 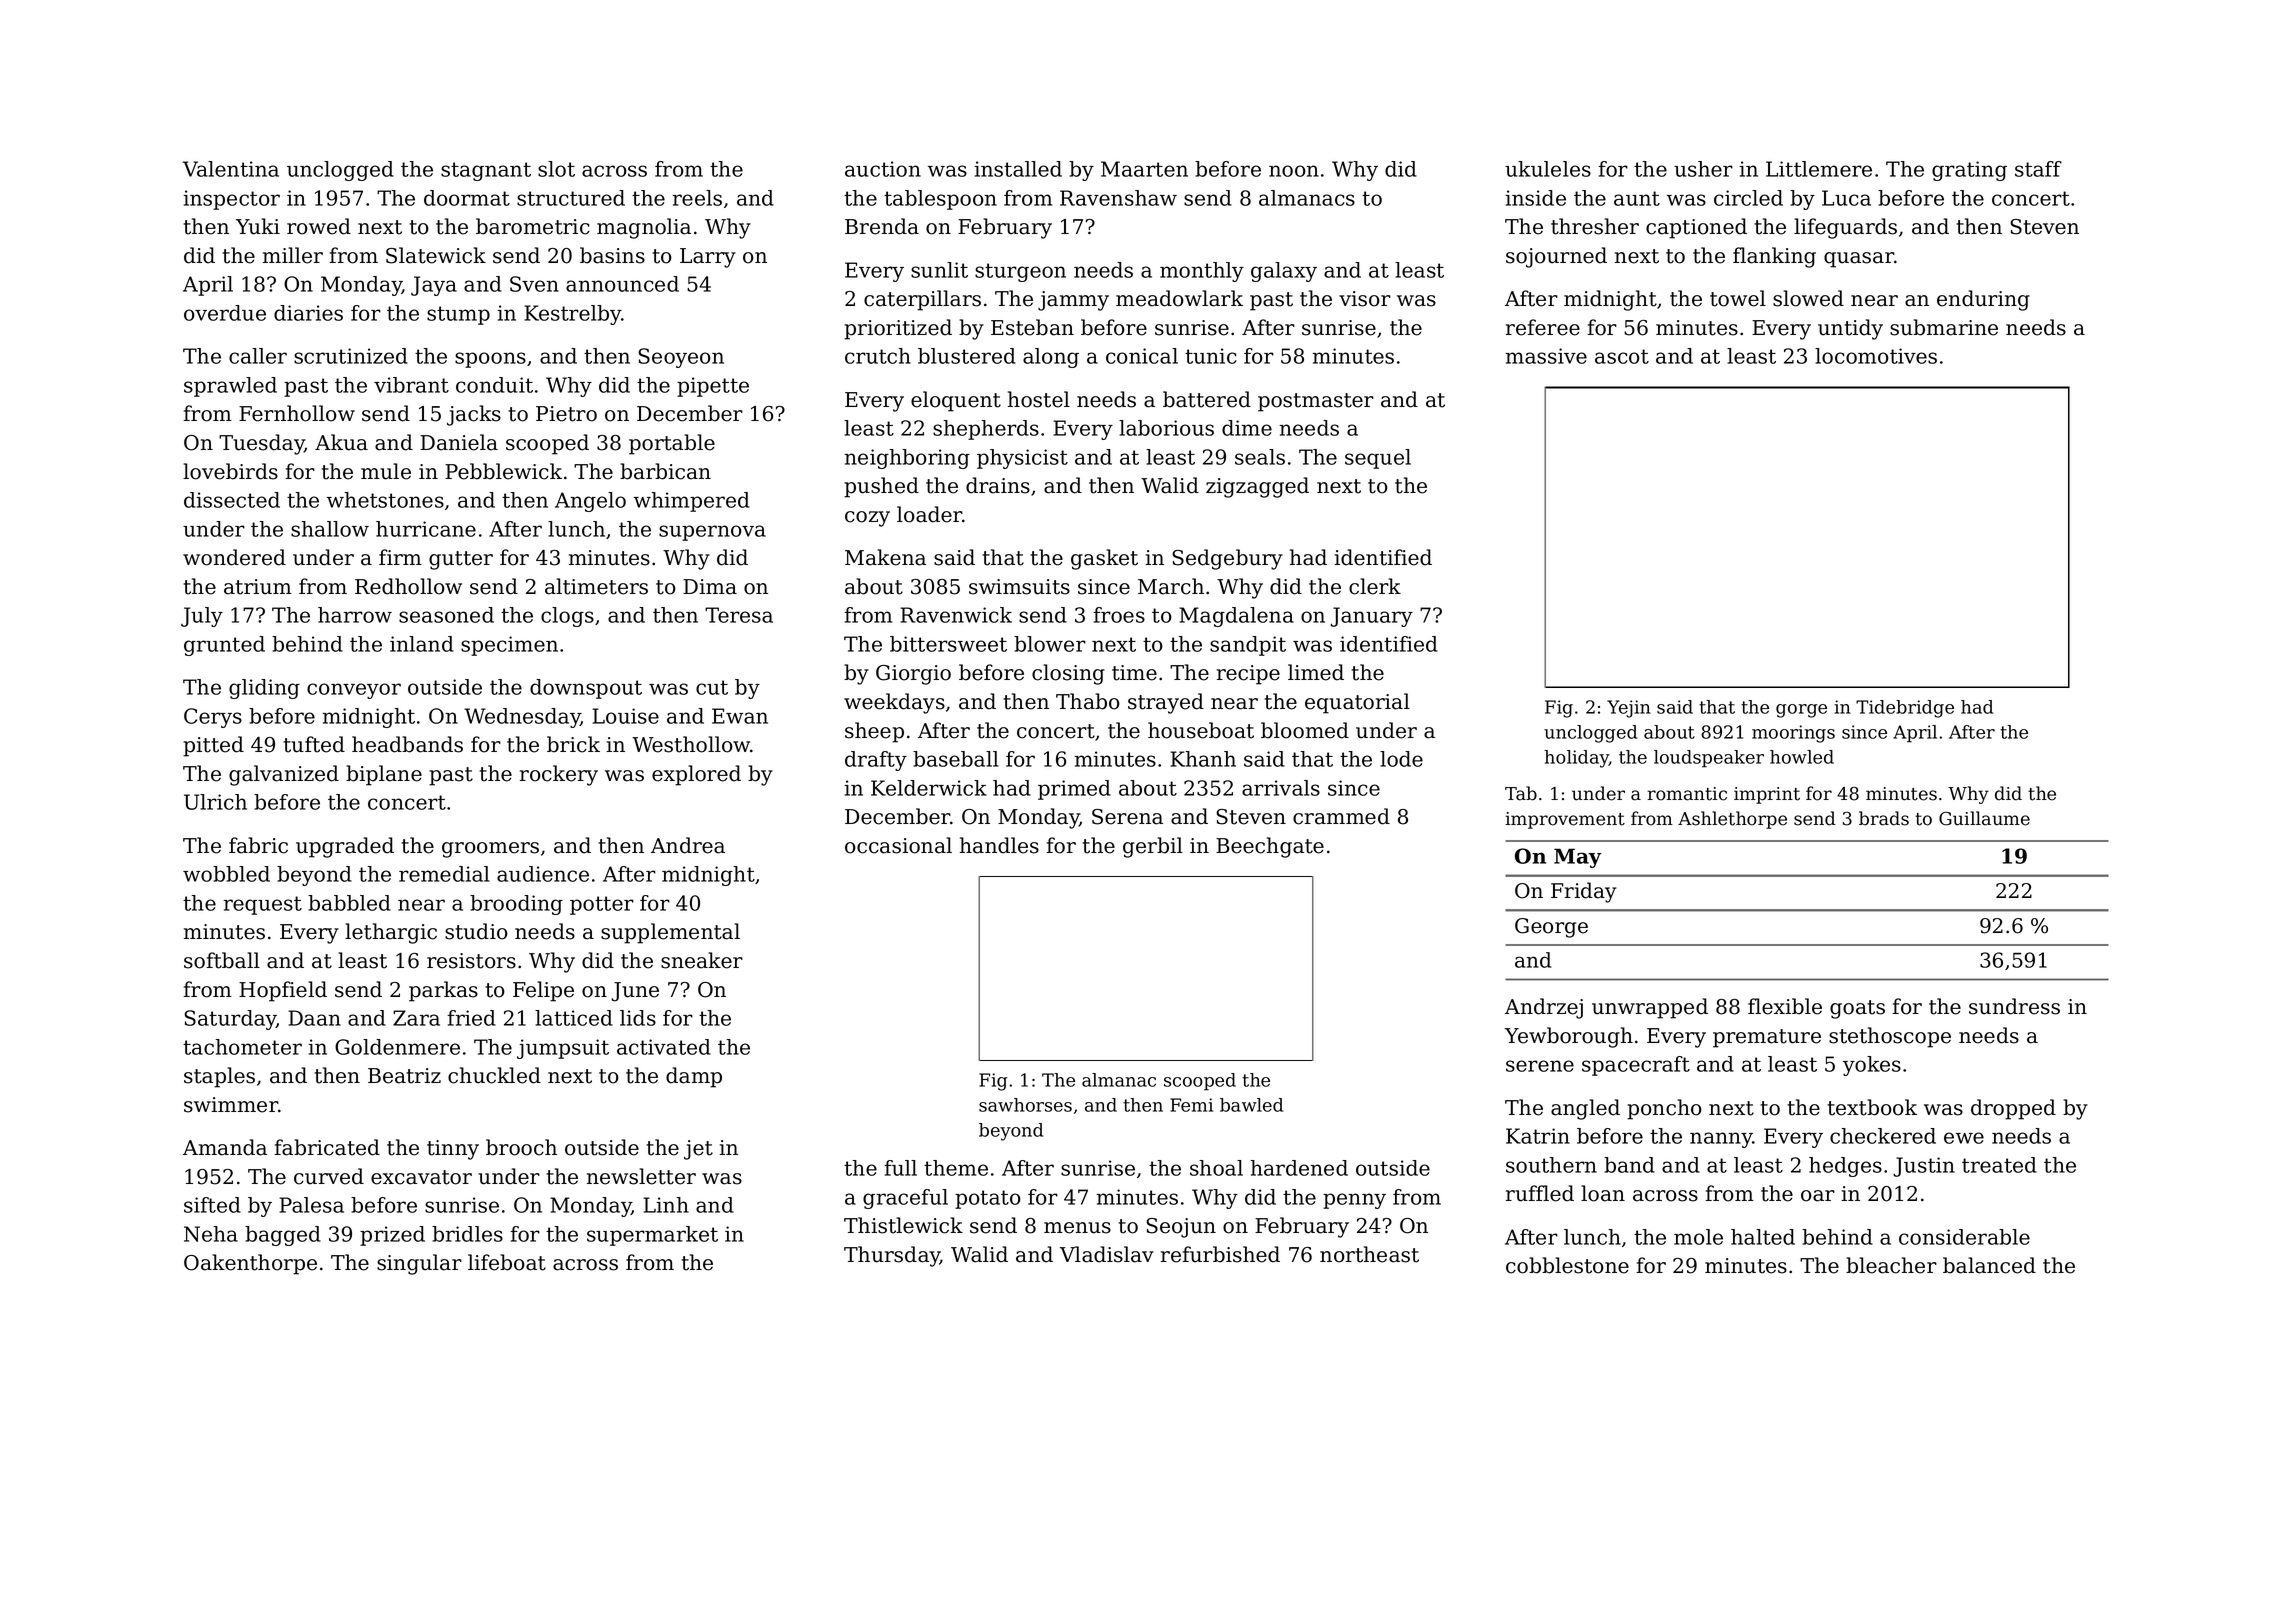 What do you see at coordinates (250, 1264) in the image?
I see `Oakenthorpe` at bounding box center [250, 1264].
